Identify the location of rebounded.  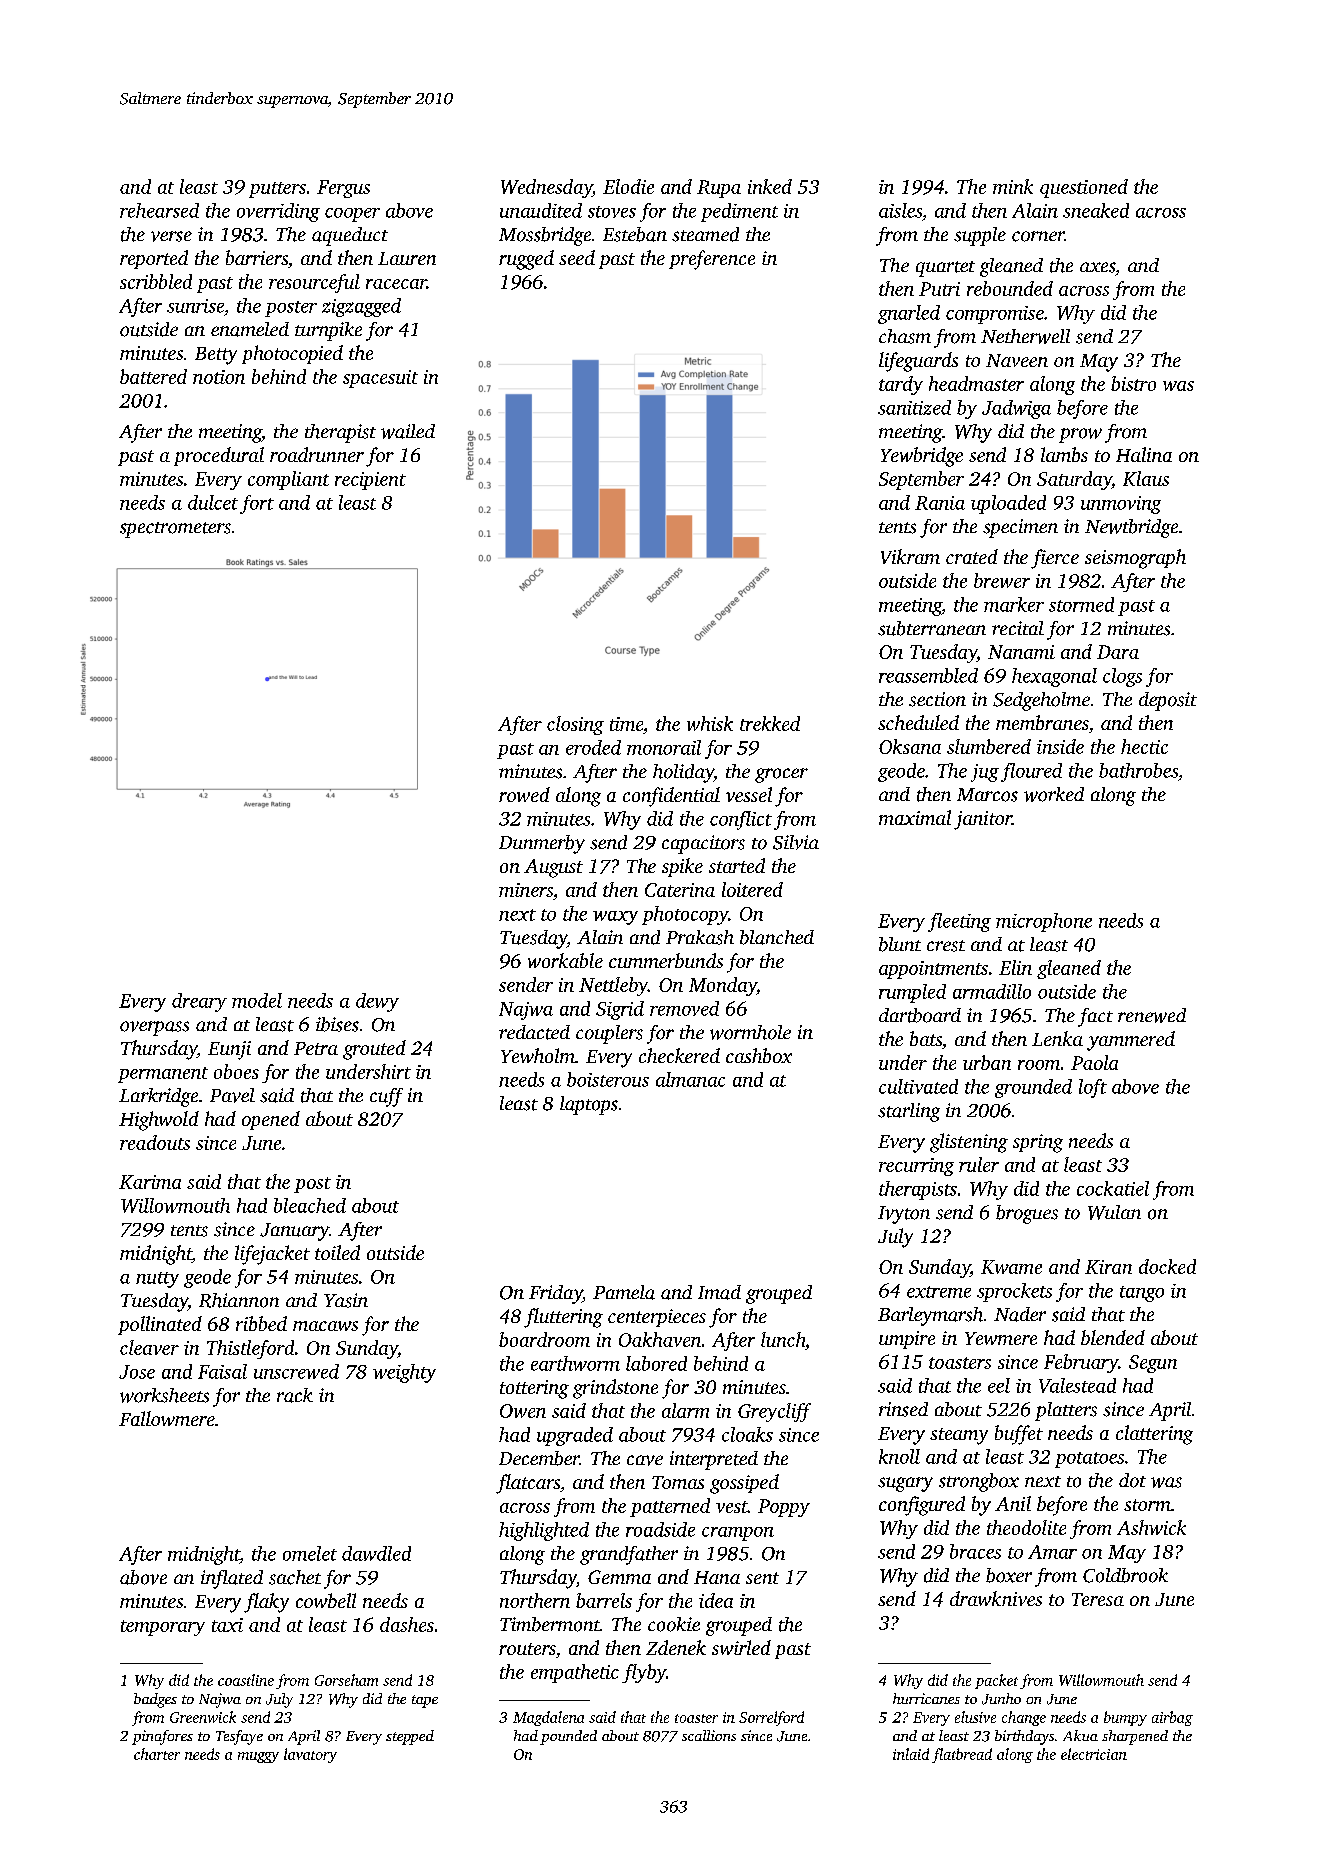
(1010, 288).
